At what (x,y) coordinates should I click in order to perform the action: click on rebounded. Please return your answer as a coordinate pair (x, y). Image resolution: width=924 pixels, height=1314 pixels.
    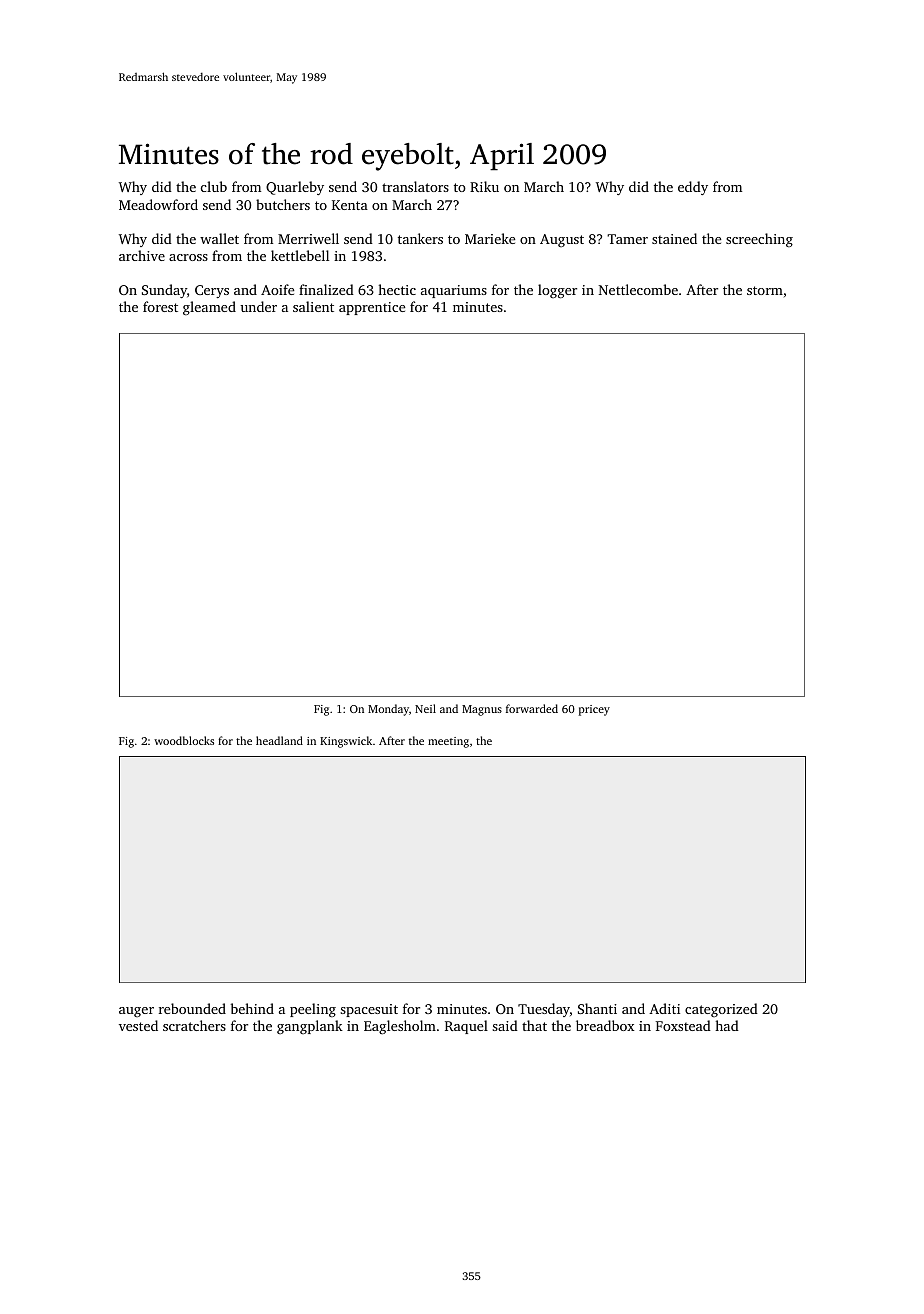
    Looking at the image, I should click on (192, 1008).
